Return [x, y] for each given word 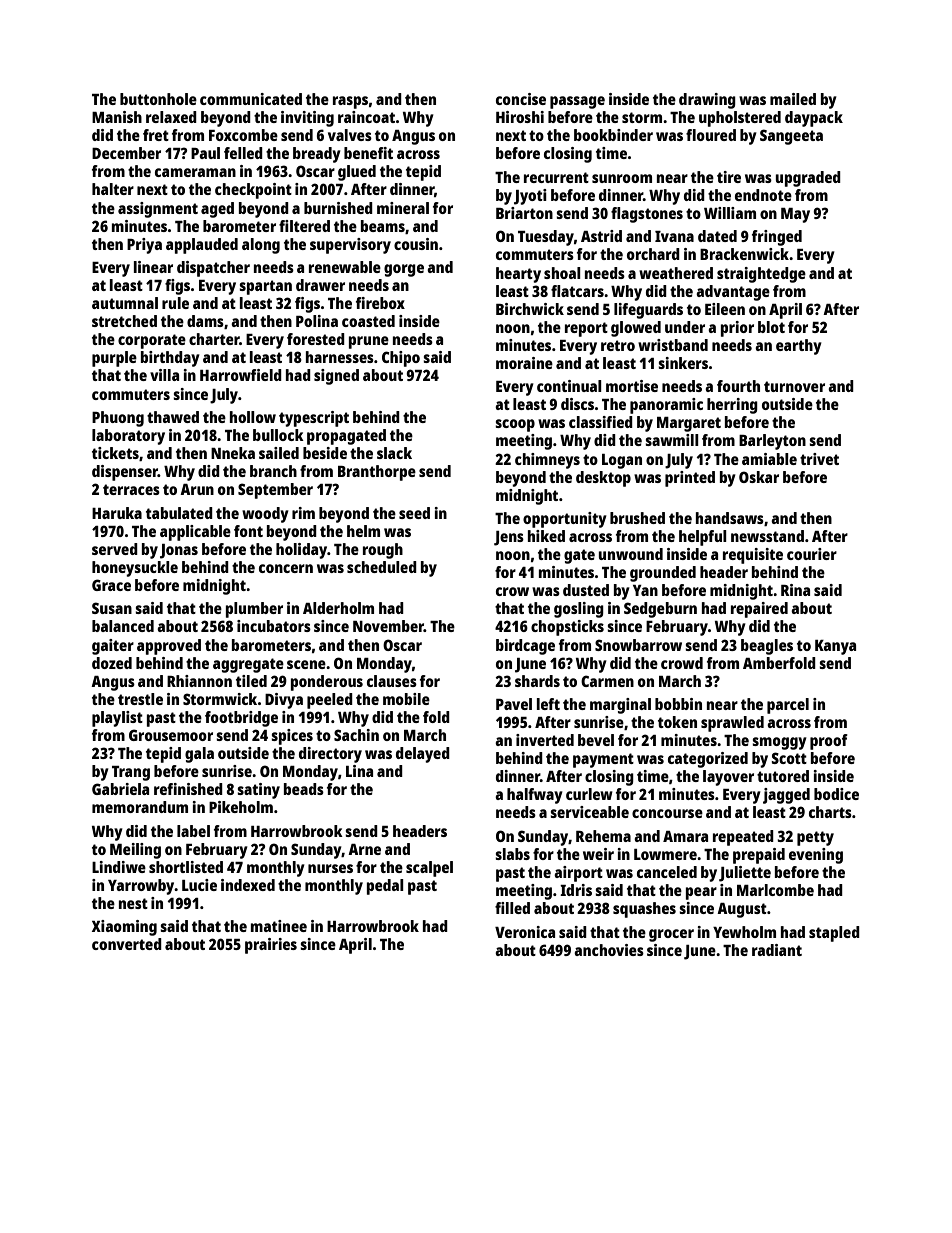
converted [127, 944]
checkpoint [253, 191]
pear [701, 893]
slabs [512, 854]
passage [577, 102]
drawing [707, 101]
